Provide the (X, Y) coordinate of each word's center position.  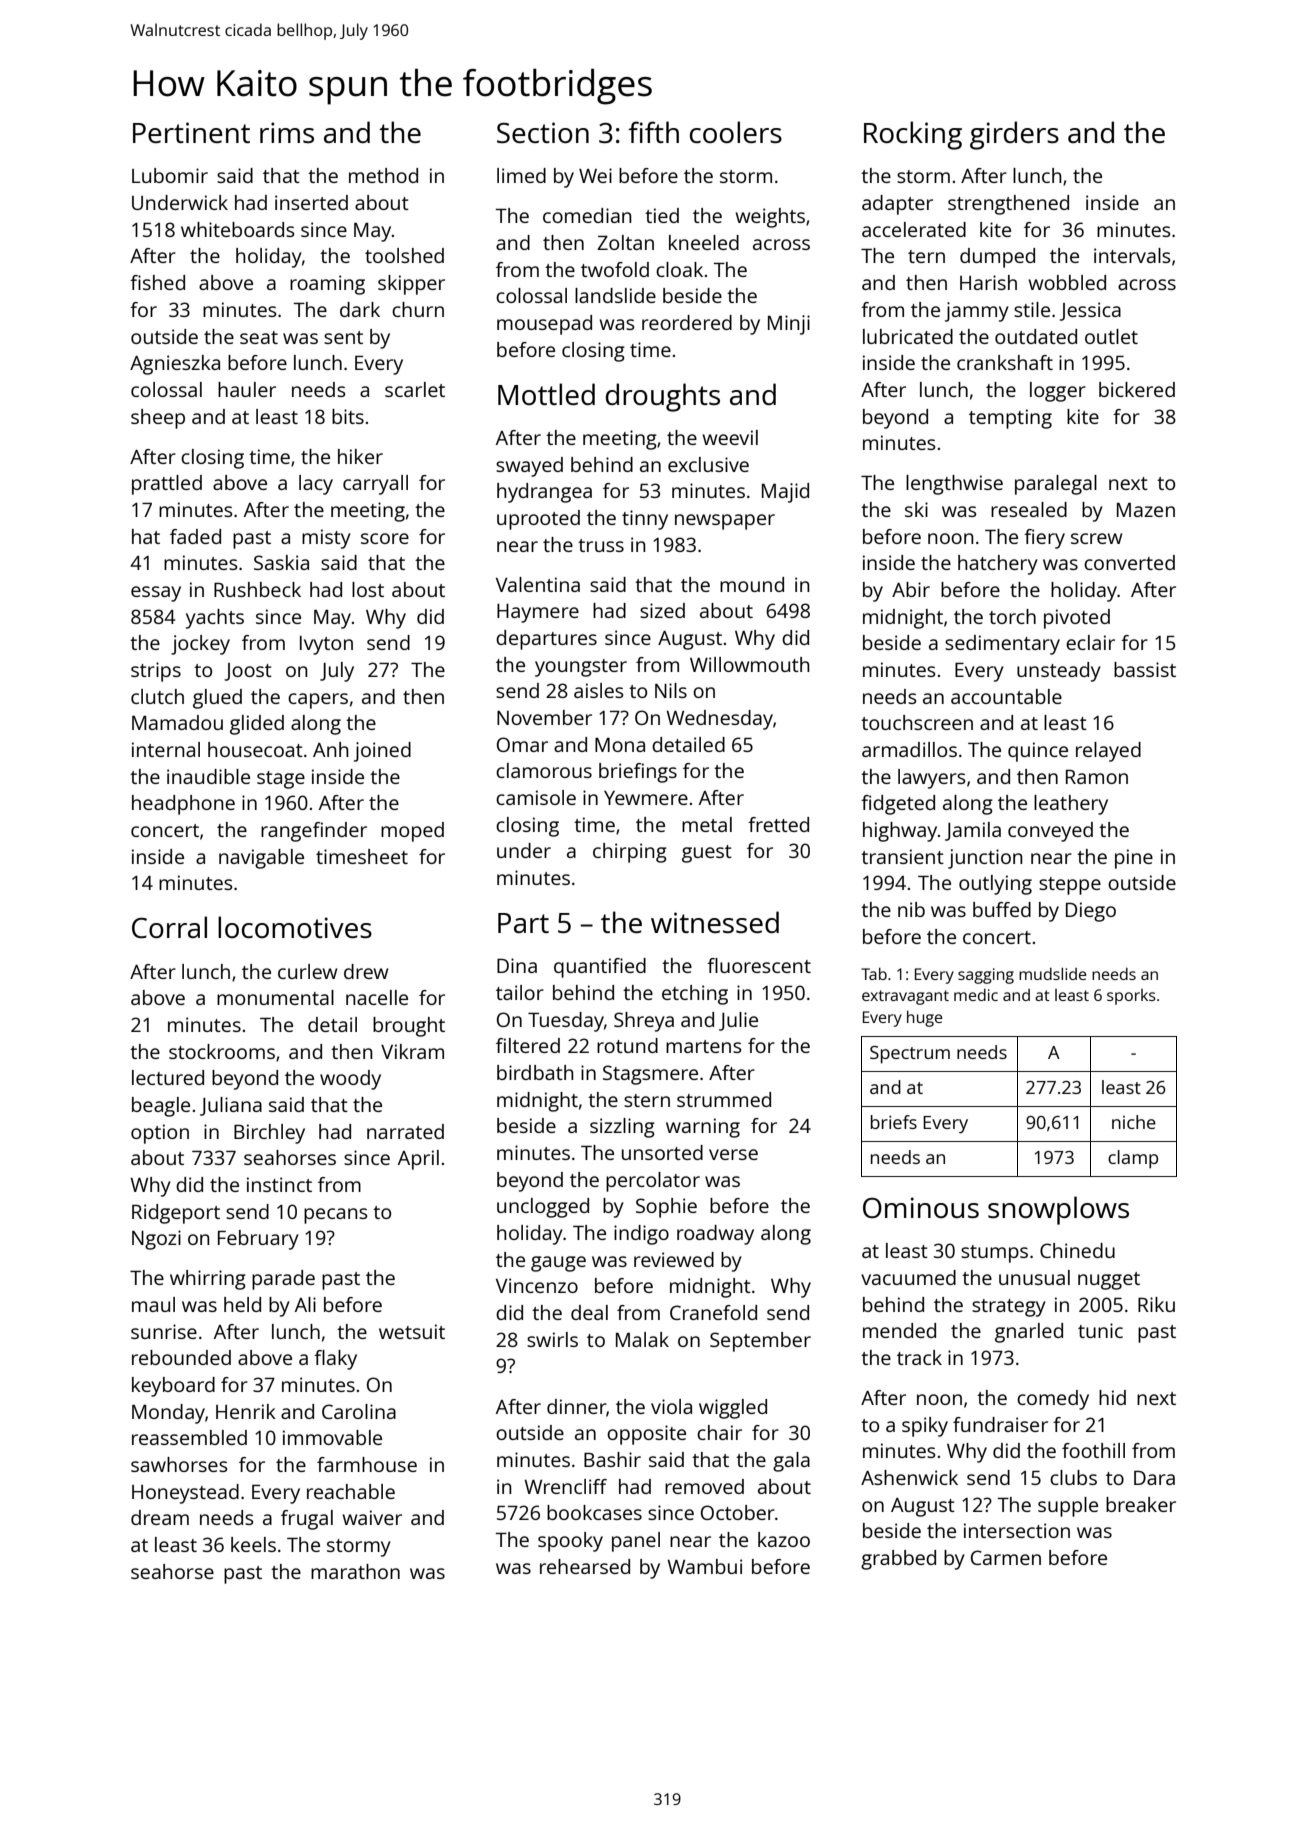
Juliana (231, 1106)
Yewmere (646, 798)
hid (1112, 1397)
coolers (736, 132)
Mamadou (177, 722)
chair (719, 1432)
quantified (600, 968)
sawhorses (179, 1464)
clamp (1133, 1159)
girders (1014, 135)
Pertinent (191, 132)
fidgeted (898, 805)
